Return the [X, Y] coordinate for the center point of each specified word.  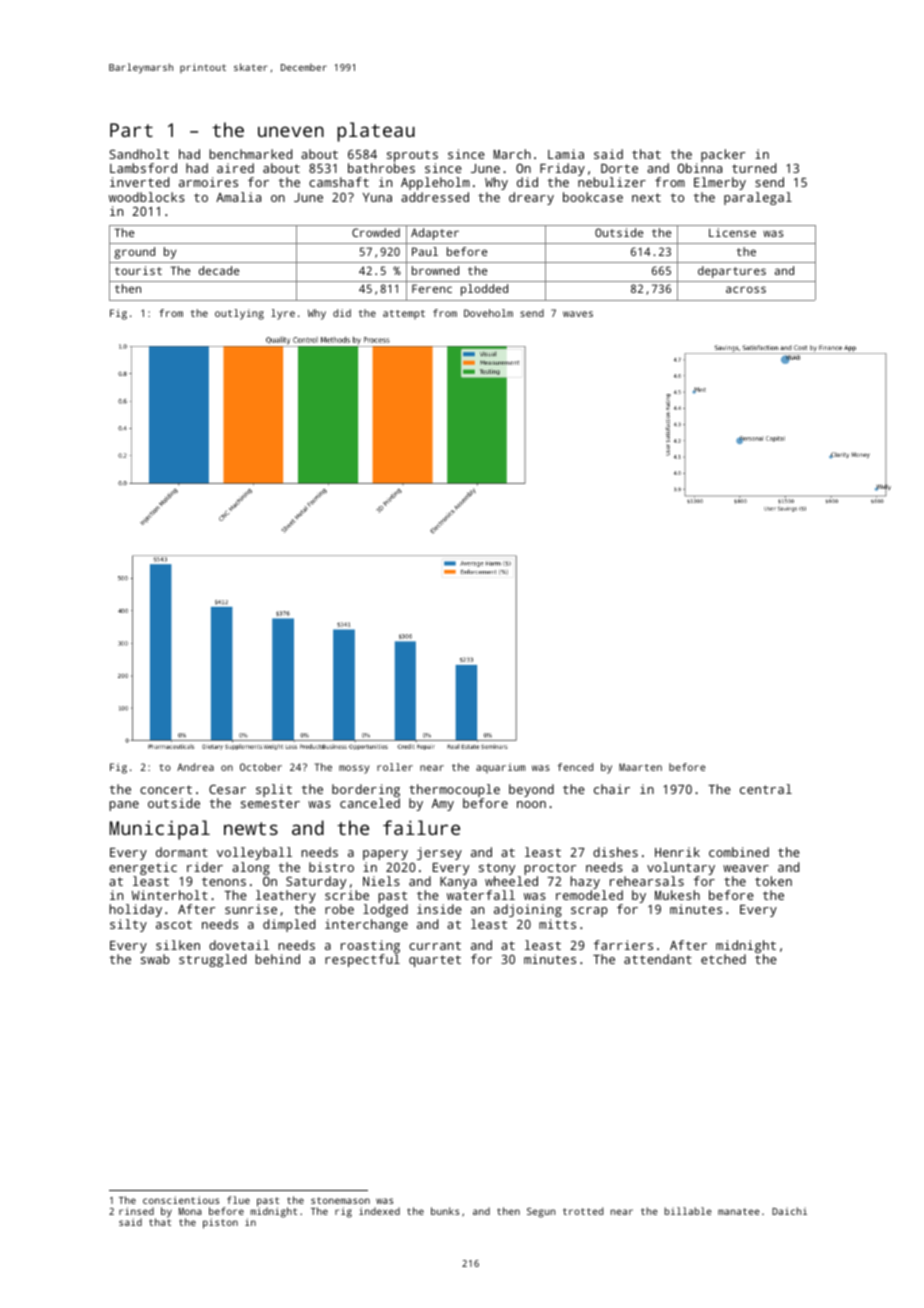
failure [421, 827]
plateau [376, 132]
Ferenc [432, 288]
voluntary [681, 868]
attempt [404, 314]
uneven [291, 131]
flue [238, 1200]
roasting [370, 946]
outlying [239, 314]
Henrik [677, 852]
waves [578, 314]
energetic [143, 868]
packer [723, 155]
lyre [283, 314]
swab [155, 959]
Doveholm [488, 313]
